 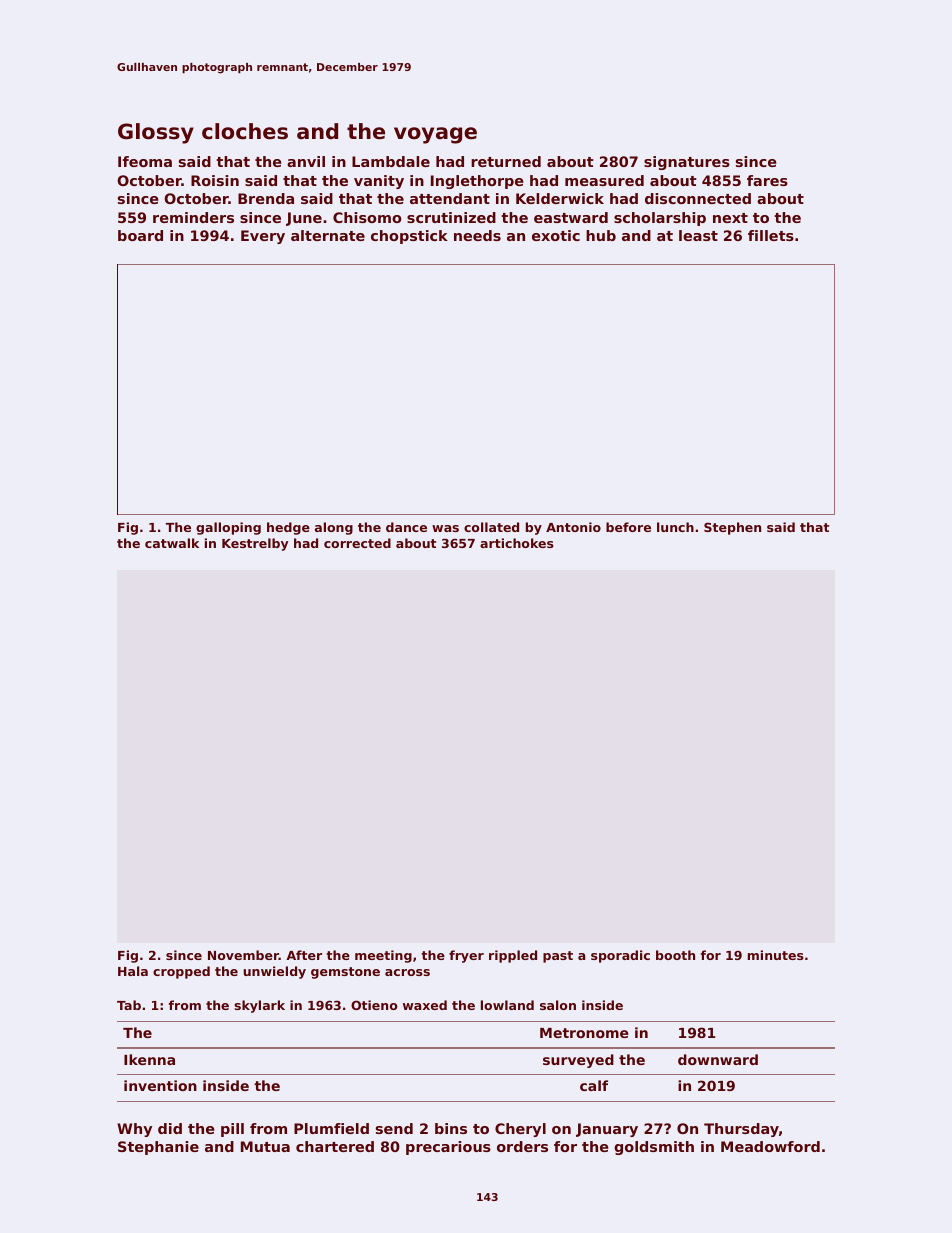 What do you see at coordinates (158, 1148) in the screenshot?
I see `Stephanie` at bounding box center [158, 1148].
